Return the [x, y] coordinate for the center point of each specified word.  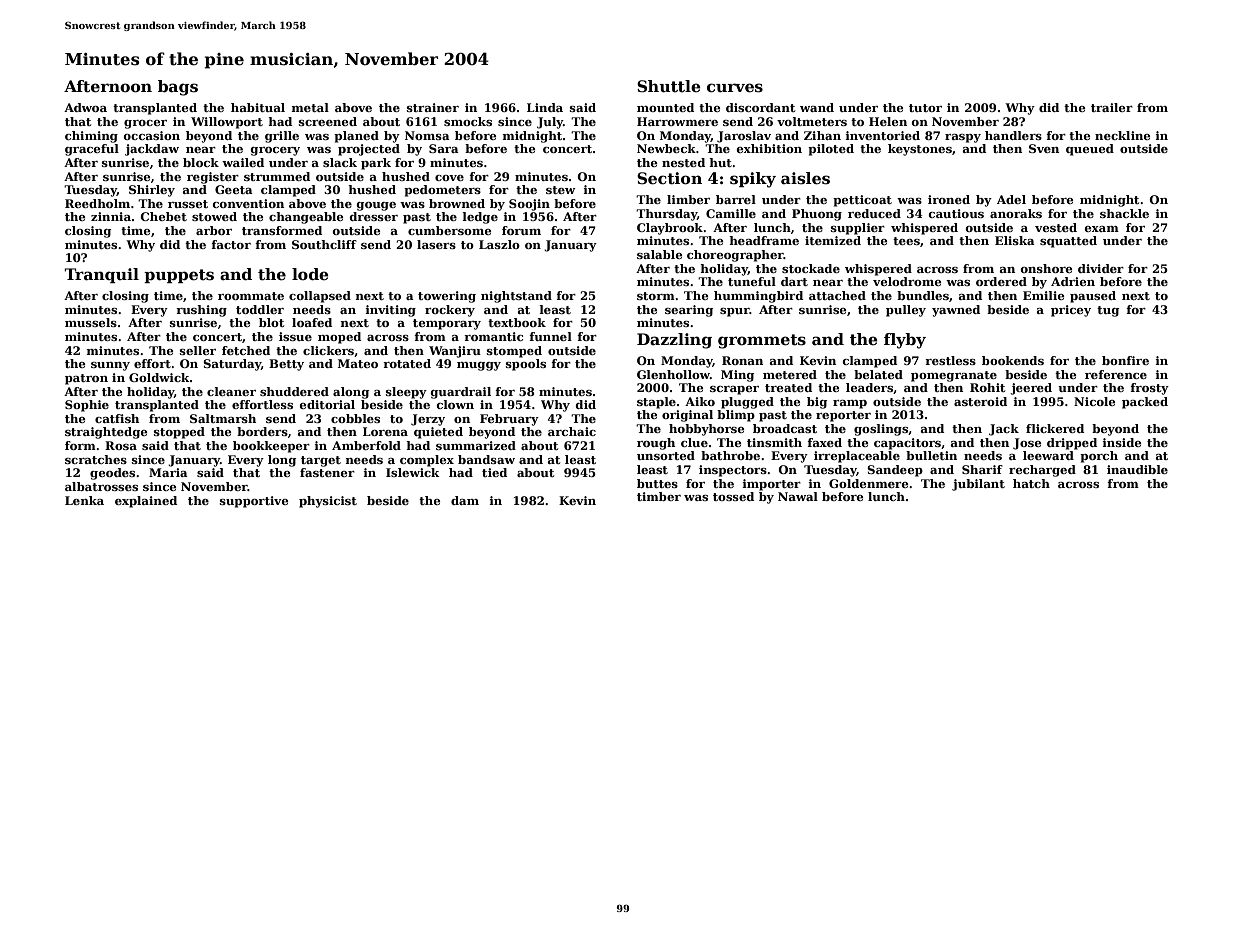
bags [178, 88]
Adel [1011, 199]
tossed [733, 496]
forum [521, 230]
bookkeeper [271, 447]
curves [735, 88]
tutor [925, 108]
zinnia [111, 216]
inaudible [1137, 469]
